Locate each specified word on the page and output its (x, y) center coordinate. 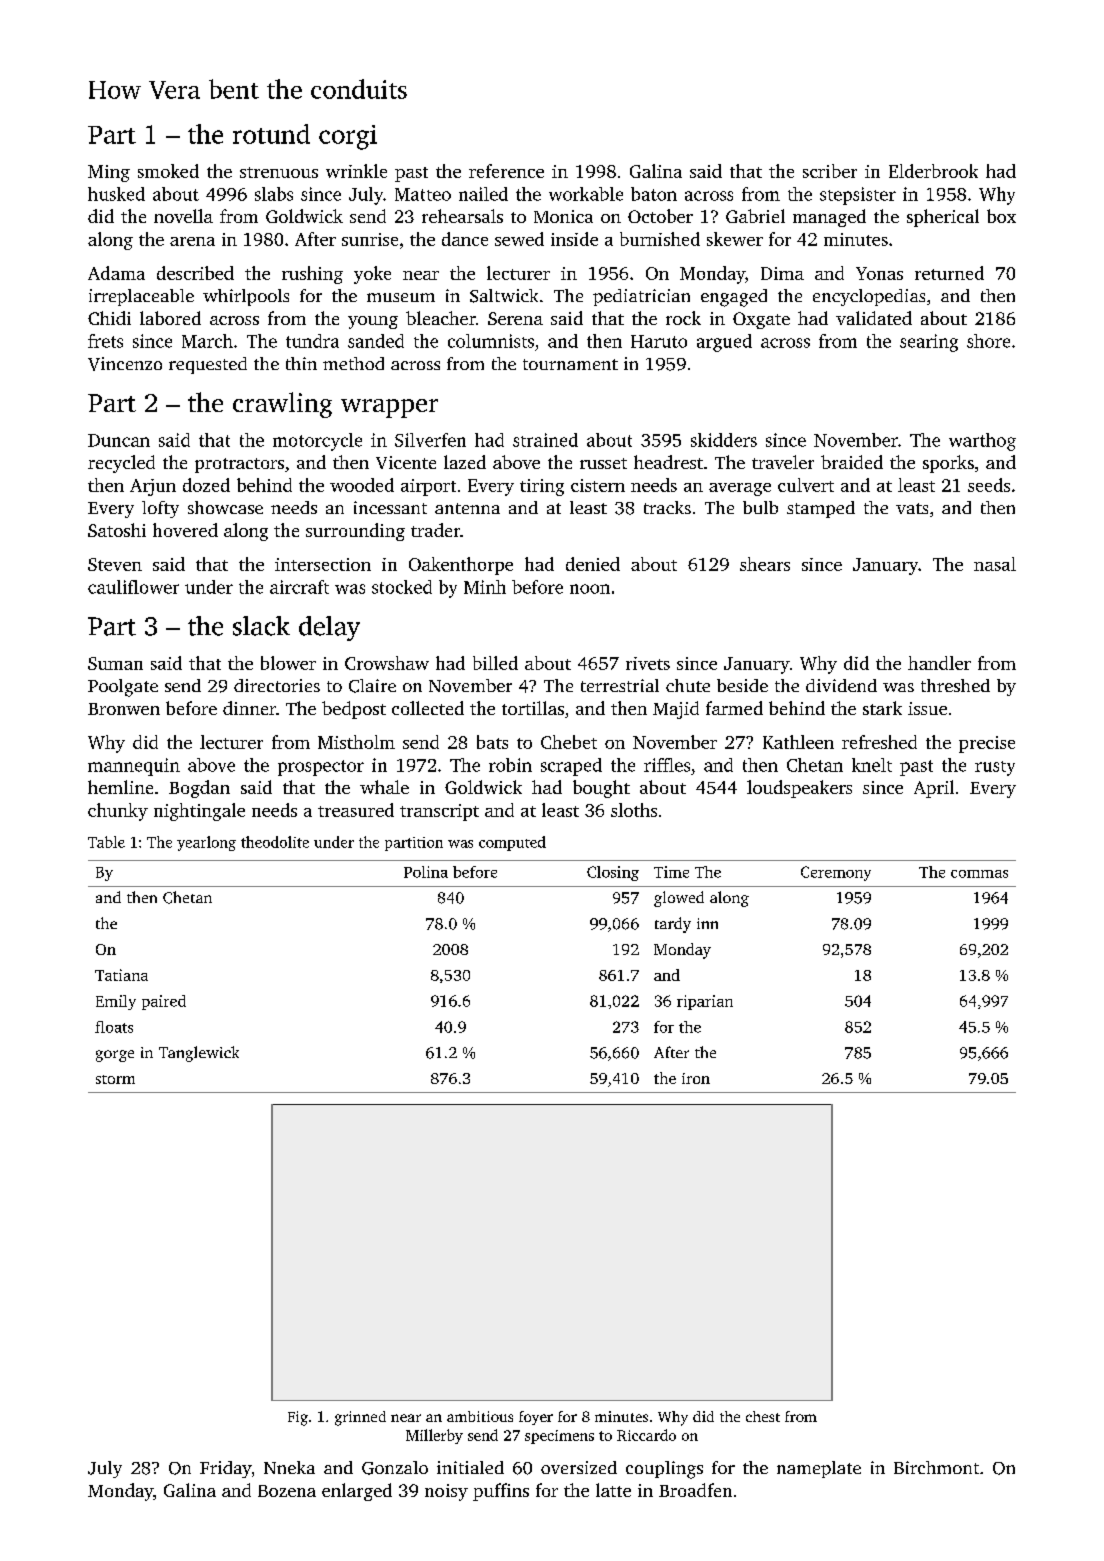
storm (115, 1079)
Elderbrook (933, 171)
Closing (613, 873)
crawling (282, 405)
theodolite (275, 842)
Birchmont (936, 1467)
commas (979, 874)
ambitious (480, 1416)
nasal (995, 564)
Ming (109, 173)
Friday (225, 1469)
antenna (467, 508)
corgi (348, 137)
